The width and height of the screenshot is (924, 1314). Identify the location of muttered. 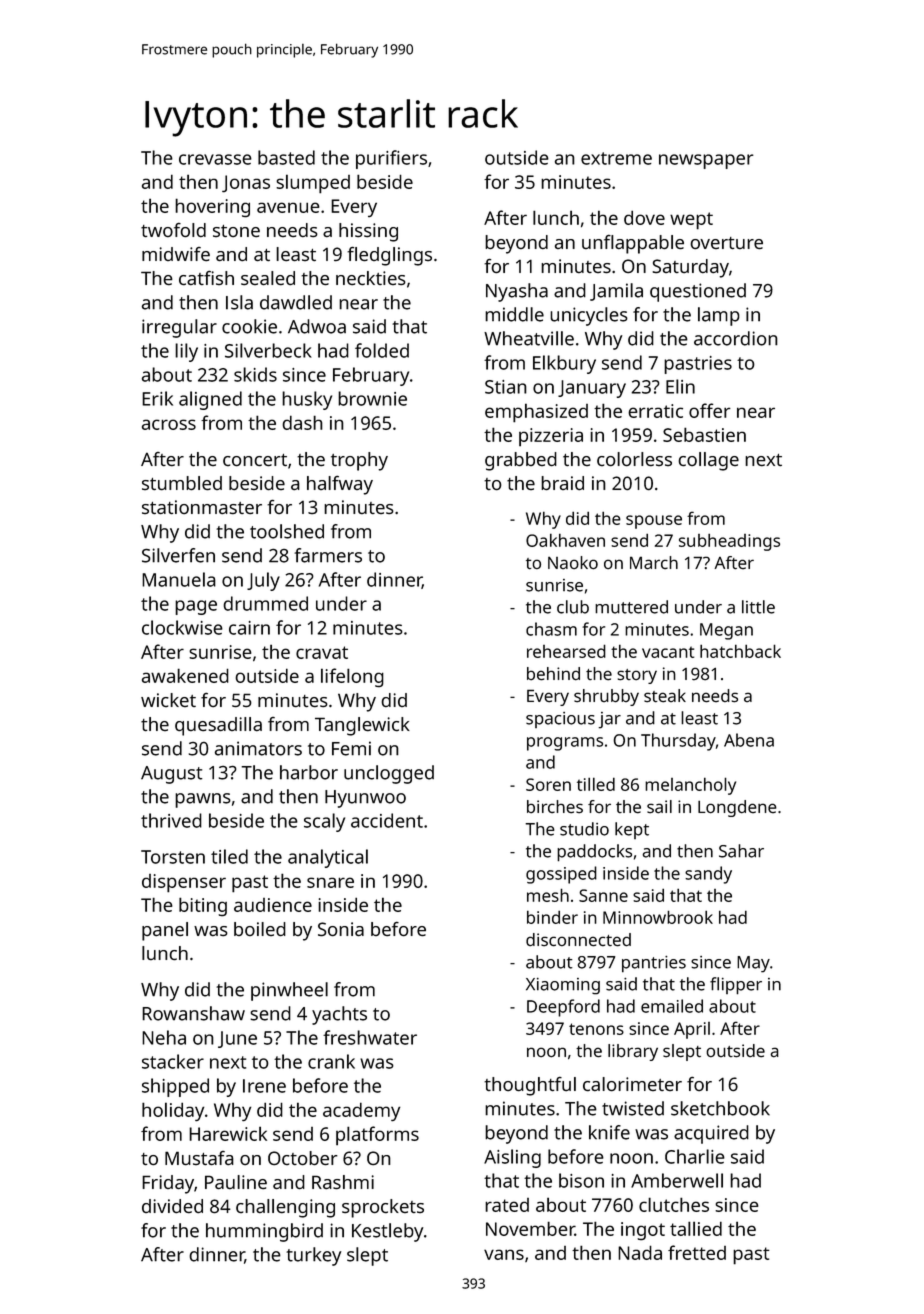
(631, 607).
